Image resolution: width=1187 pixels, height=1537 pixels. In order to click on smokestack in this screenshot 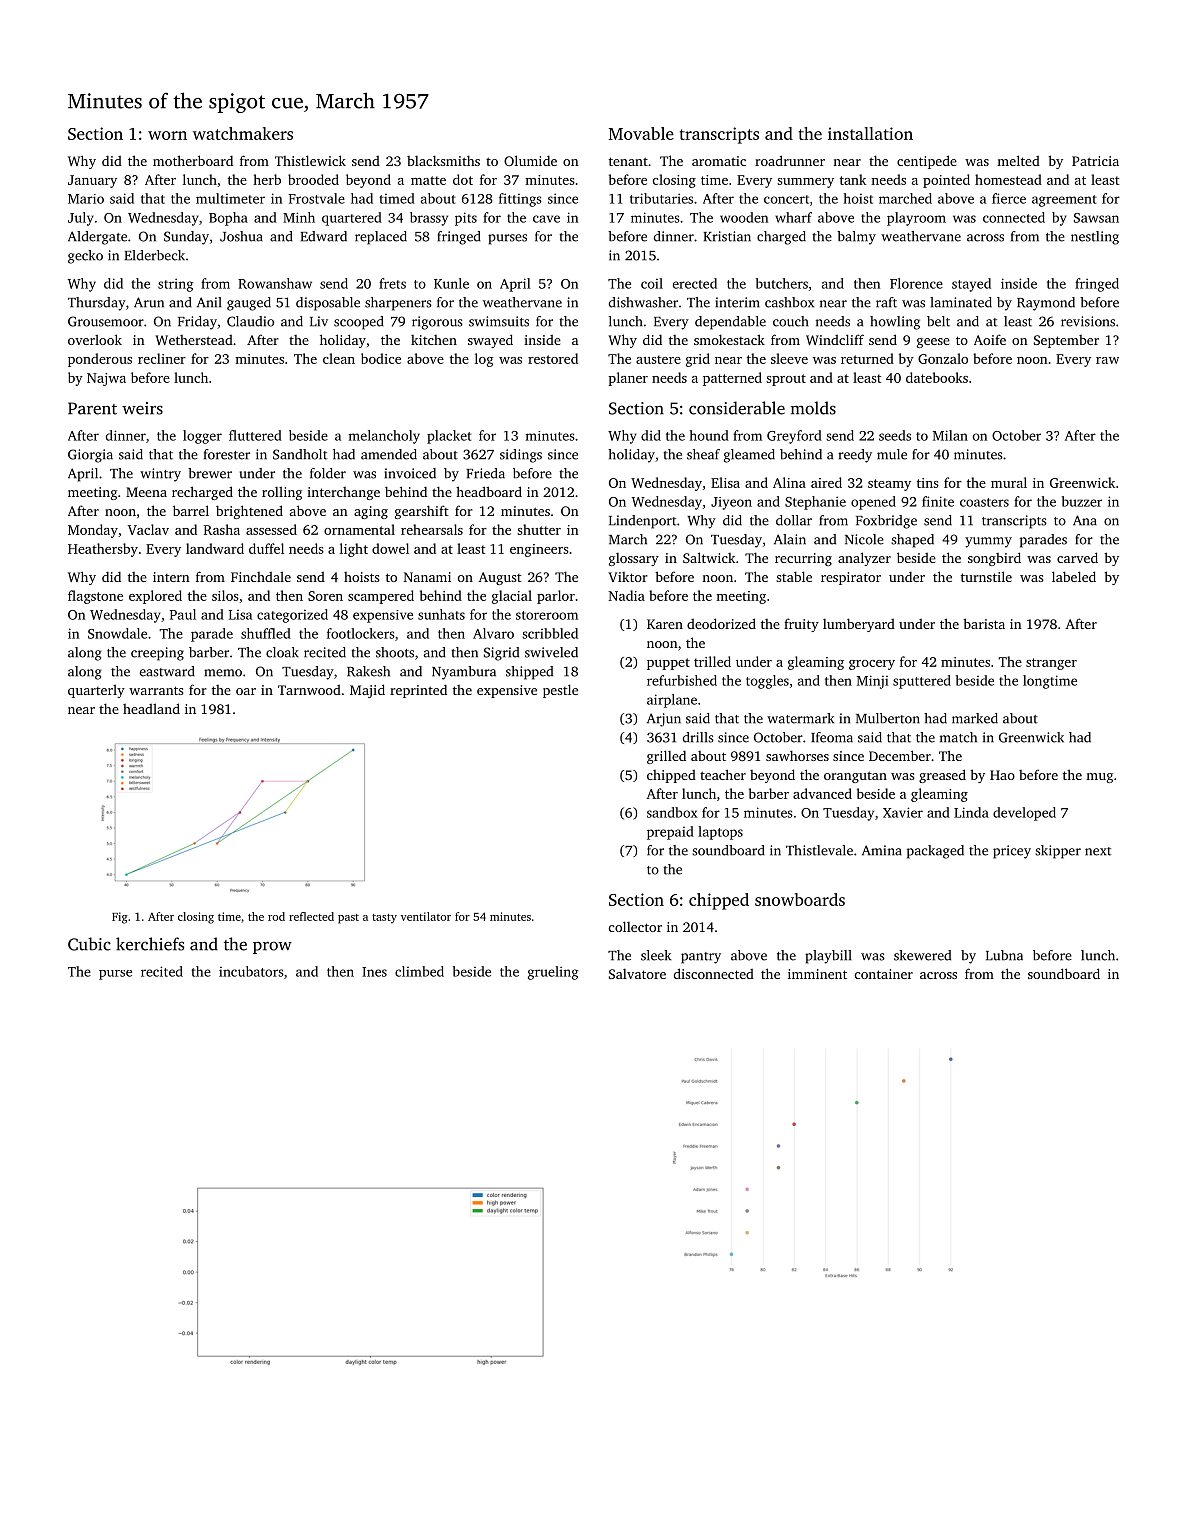, I will do `click(729, 339)`.
